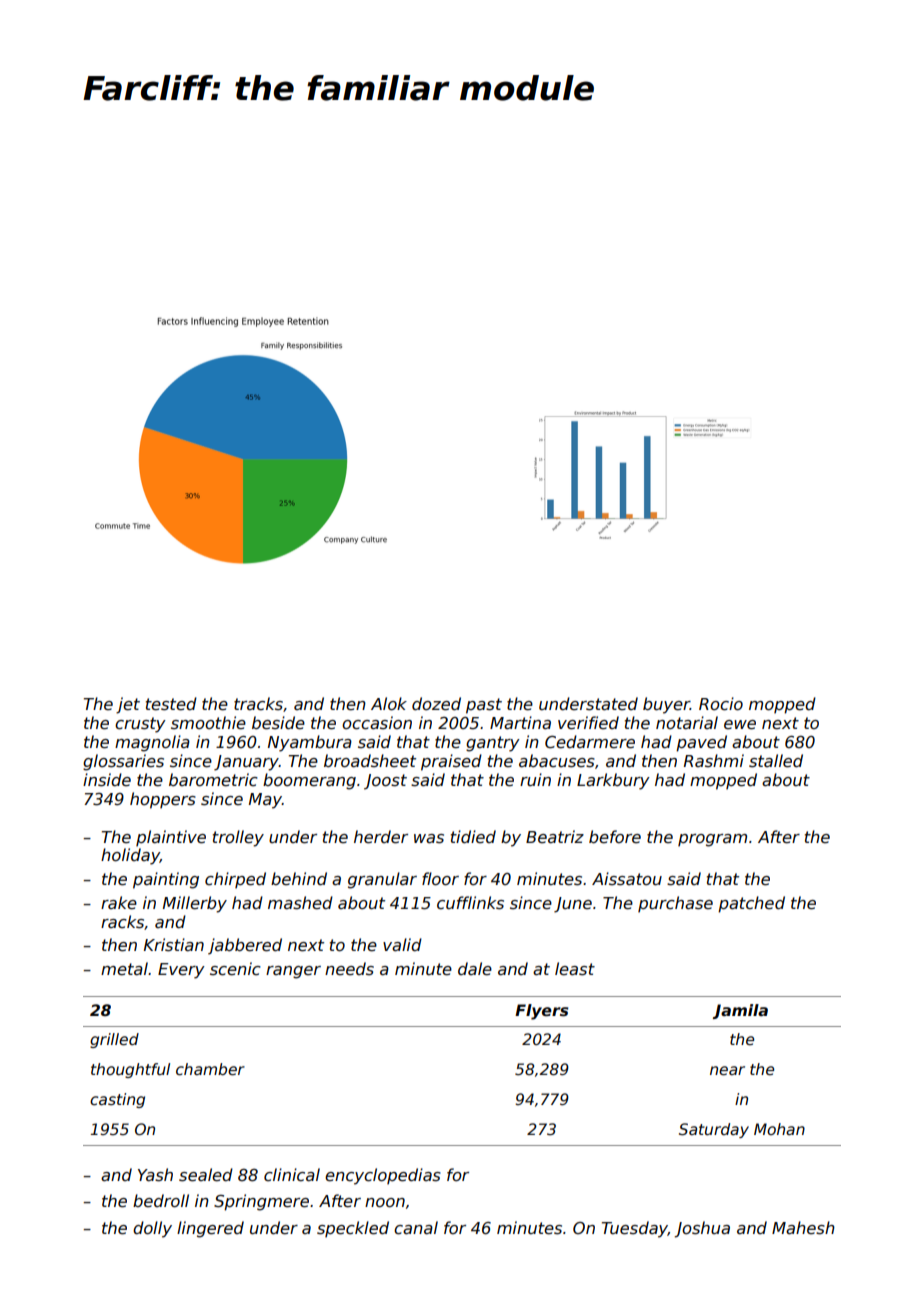  What do you see at coordinates (161, 1200) in the screenshot?
I see `bedroll` at bounding box center [161, 1200].
